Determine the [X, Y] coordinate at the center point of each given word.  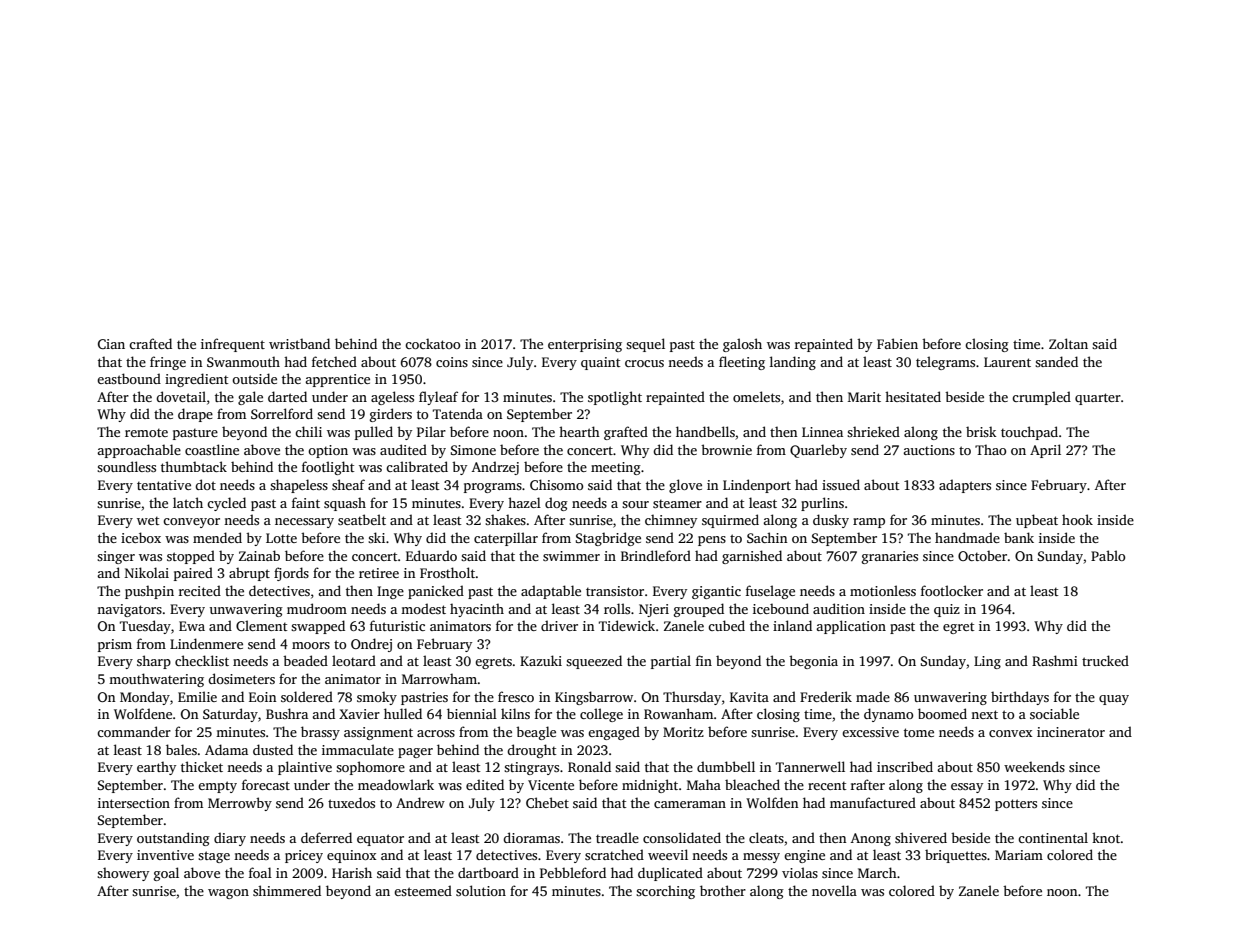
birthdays [1020, 698]
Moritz [683, 732]
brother [723, 890]
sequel [645, 345]
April [1045, 451]
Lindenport [757, 486]
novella [834, 890]
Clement [261, 625]
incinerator [1071, 732]
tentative [164, 485]
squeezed [594, 662]
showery [123, 874]
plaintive [305, 768]
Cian [111, 344]
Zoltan [1068, 343]
